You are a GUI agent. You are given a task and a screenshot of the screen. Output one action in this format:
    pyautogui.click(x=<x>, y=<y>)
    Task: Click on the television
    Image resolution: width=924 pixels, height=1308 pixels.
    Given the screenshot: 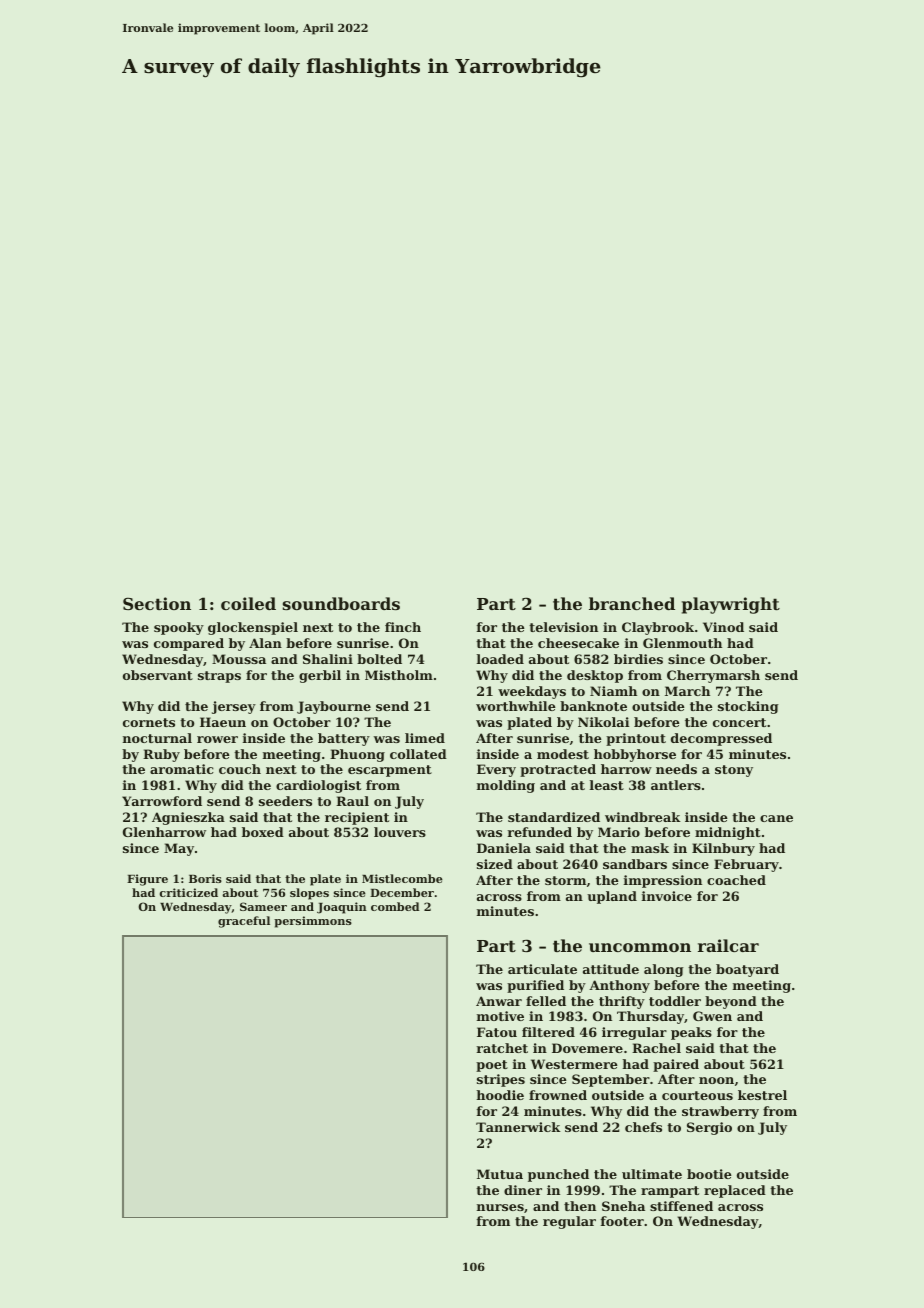 What is the action you would take?
    pyautogui.click(x=563, y=627)
